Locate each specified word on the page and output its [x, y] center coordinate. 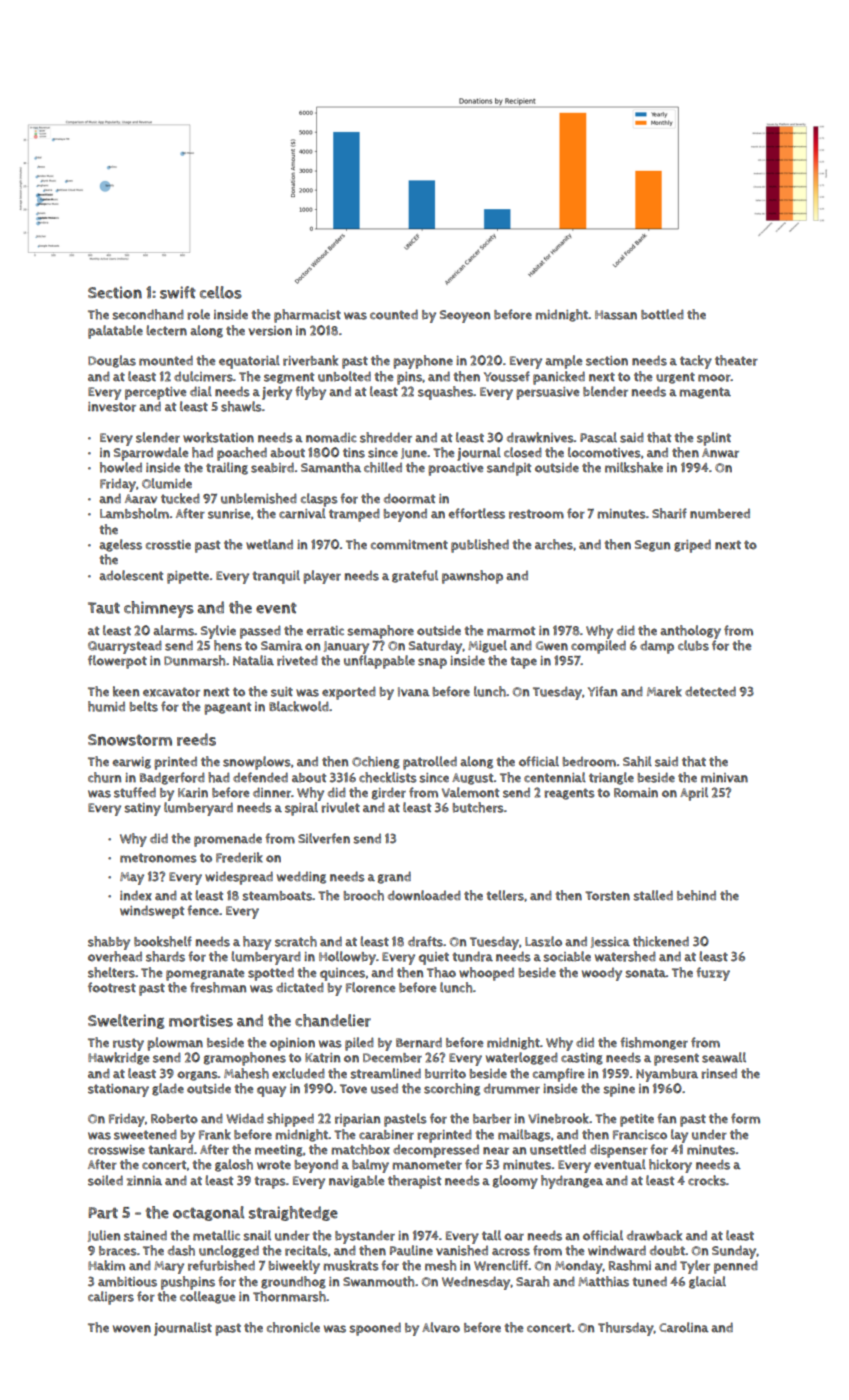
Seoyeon [465, 316]
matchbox [360, 1149]
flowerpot [117, 662]
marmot [511, 631]
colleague [207, 1297]
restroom [536, 514]
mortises [201, 1020]
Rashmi [630, 1265]
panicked [559, 378]
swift [178, 292]
